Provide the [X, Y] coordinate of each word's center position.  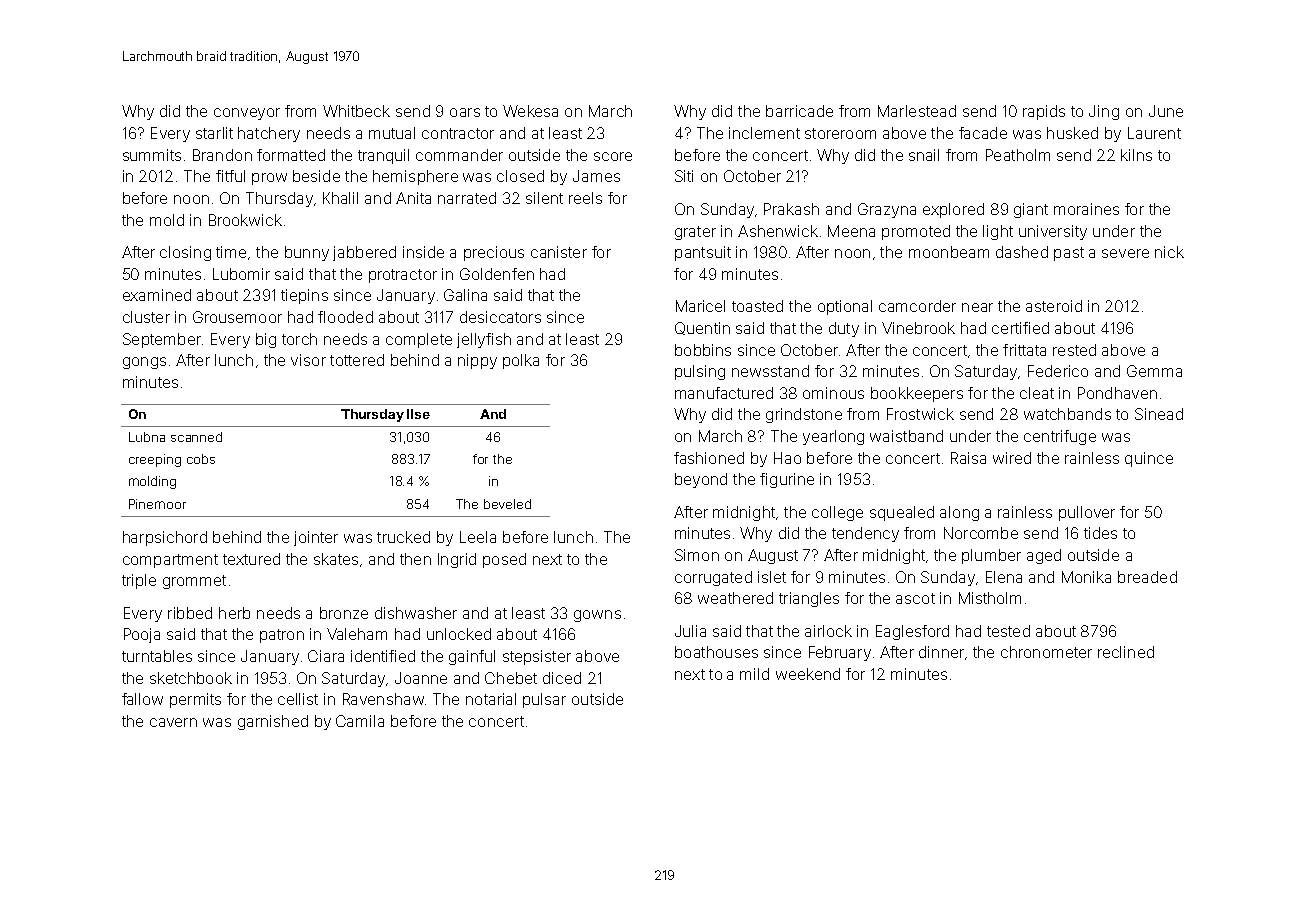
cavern [173, 722]
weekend [808, 674]
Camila [360, 721]
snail [924, 155]
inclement [764, 133]
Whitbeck [356, 111]
